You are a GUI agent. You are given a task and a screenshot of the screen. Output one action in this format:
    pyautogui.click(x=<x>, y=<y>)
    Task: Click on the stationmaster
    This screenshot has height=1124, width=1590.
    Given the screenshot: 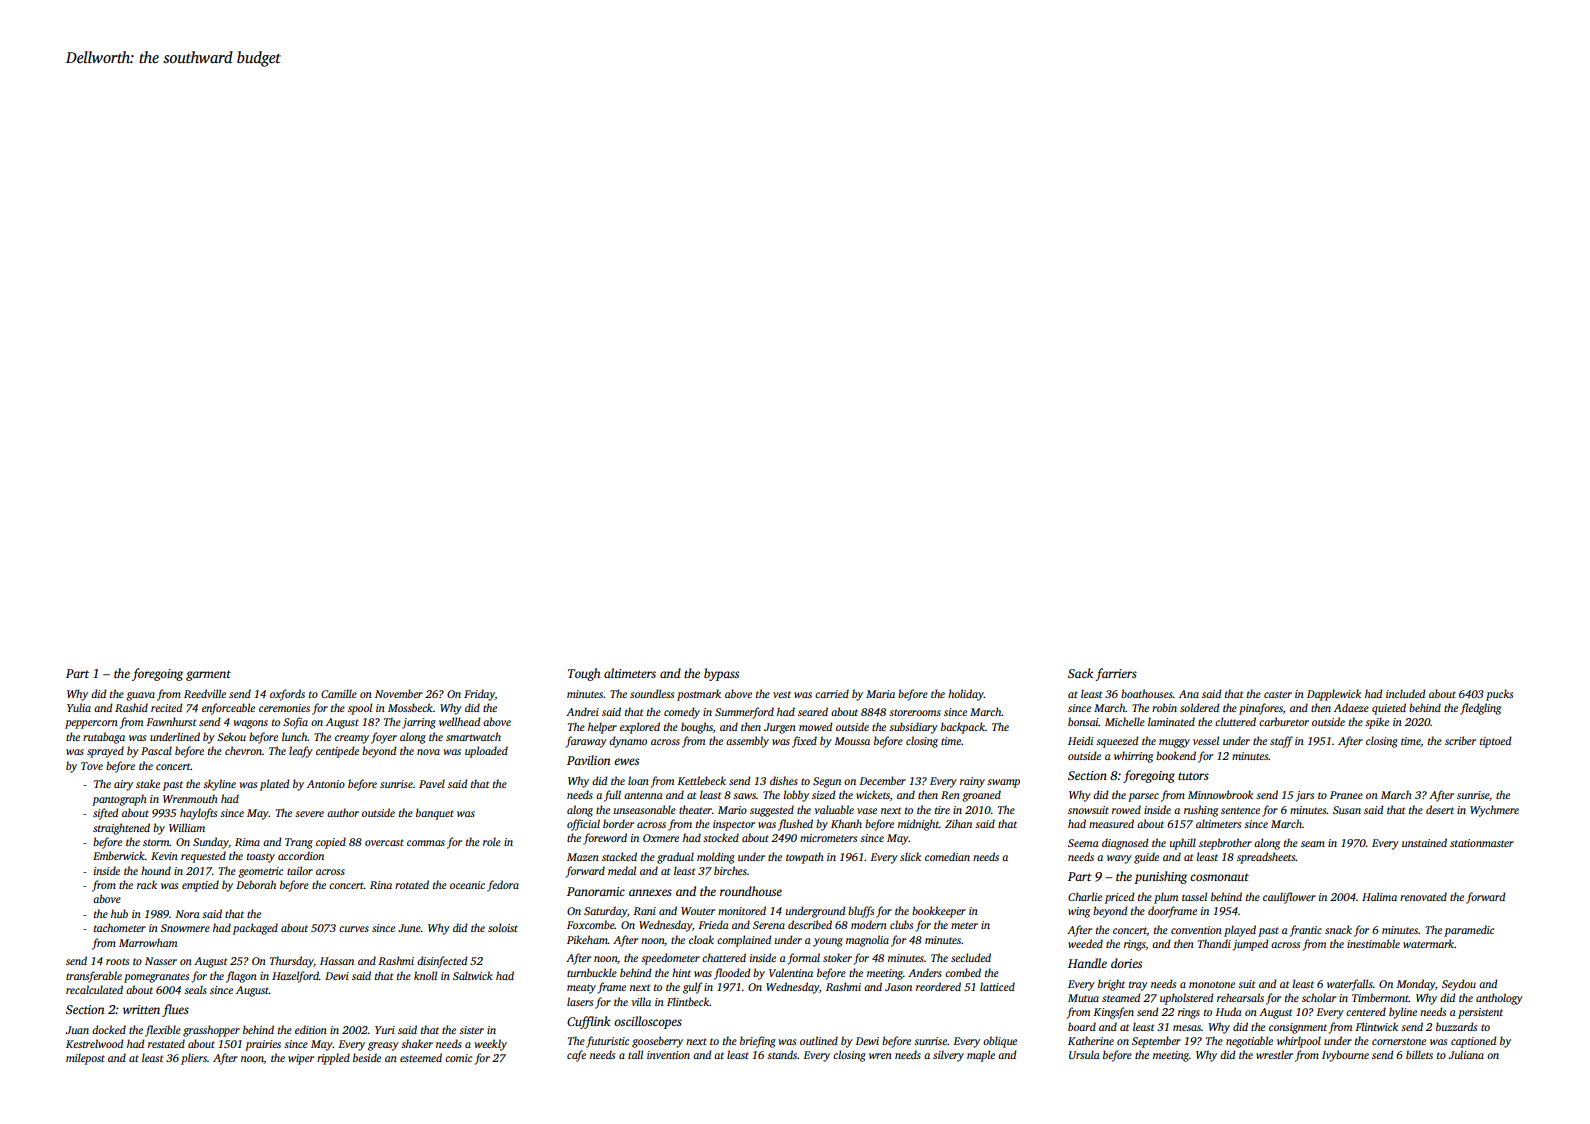 What is the action you would take?
    pyautogui.click(x=1482, y=843)
